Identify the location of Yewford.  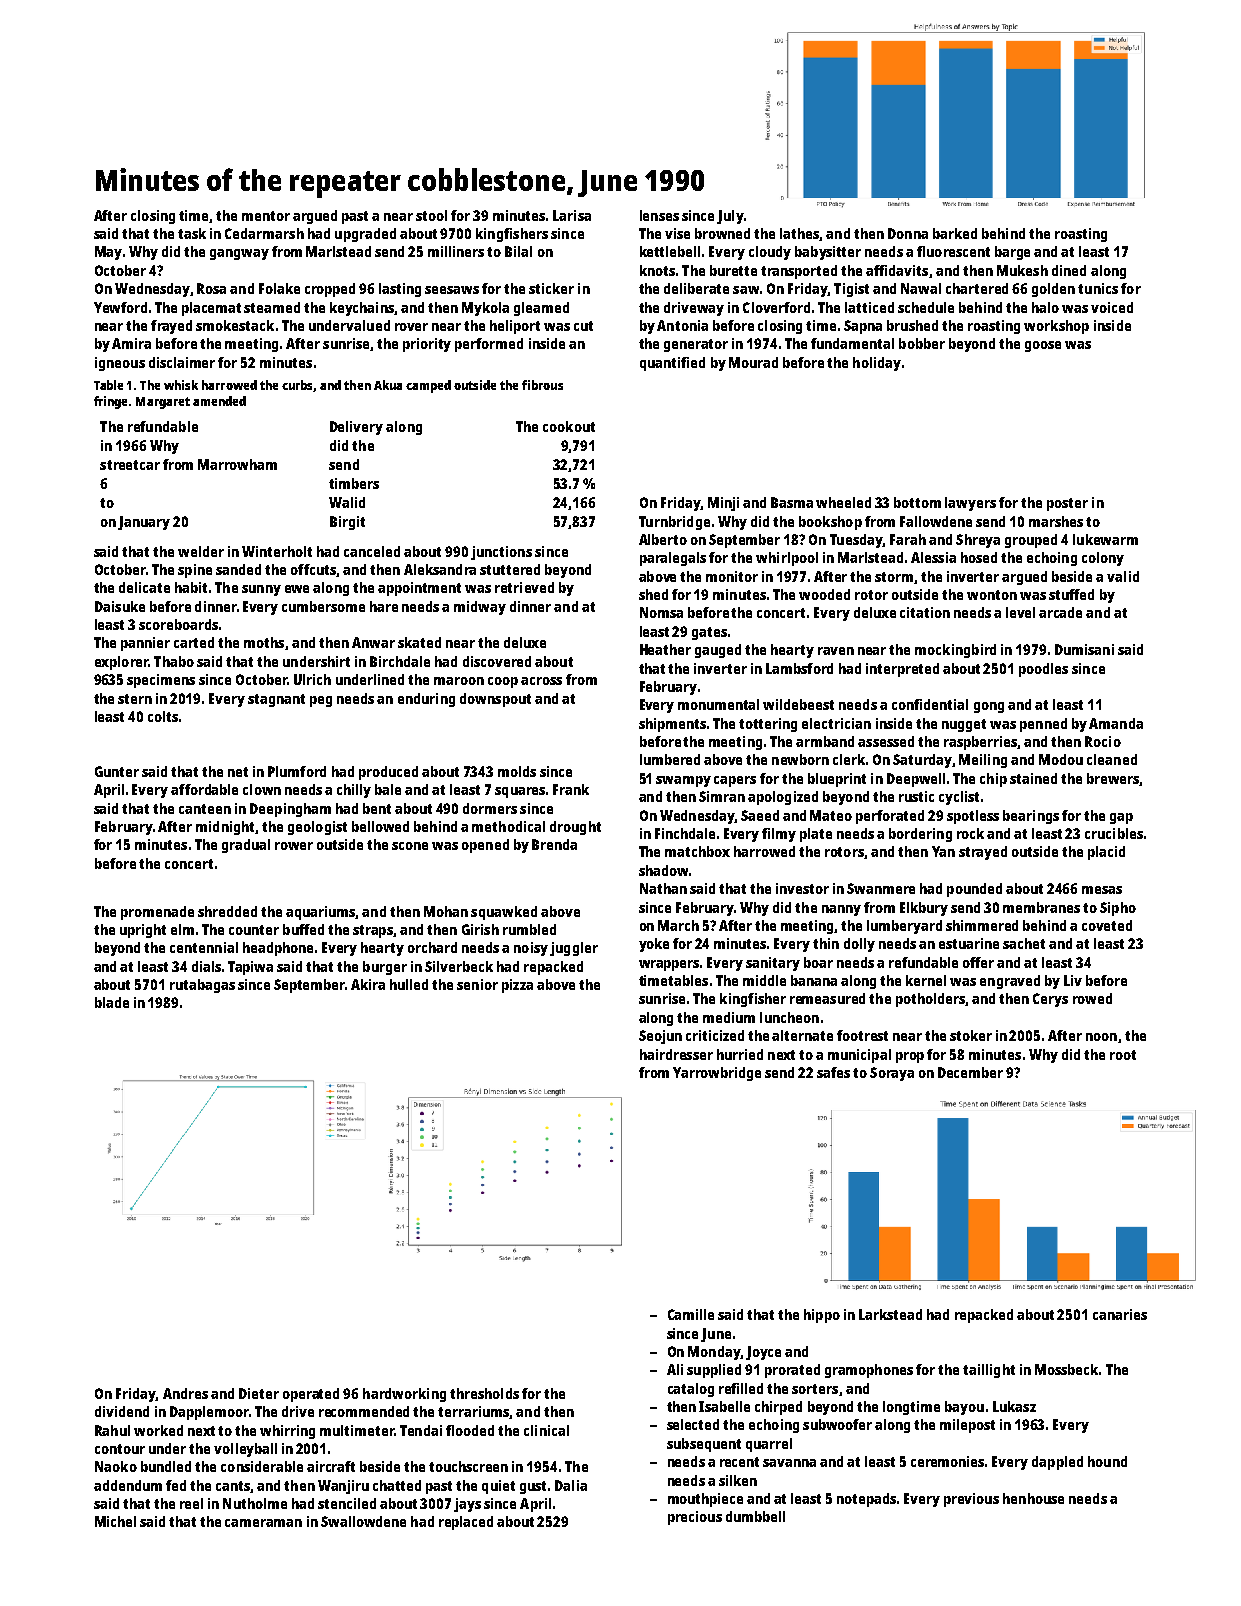
(120, 307).
